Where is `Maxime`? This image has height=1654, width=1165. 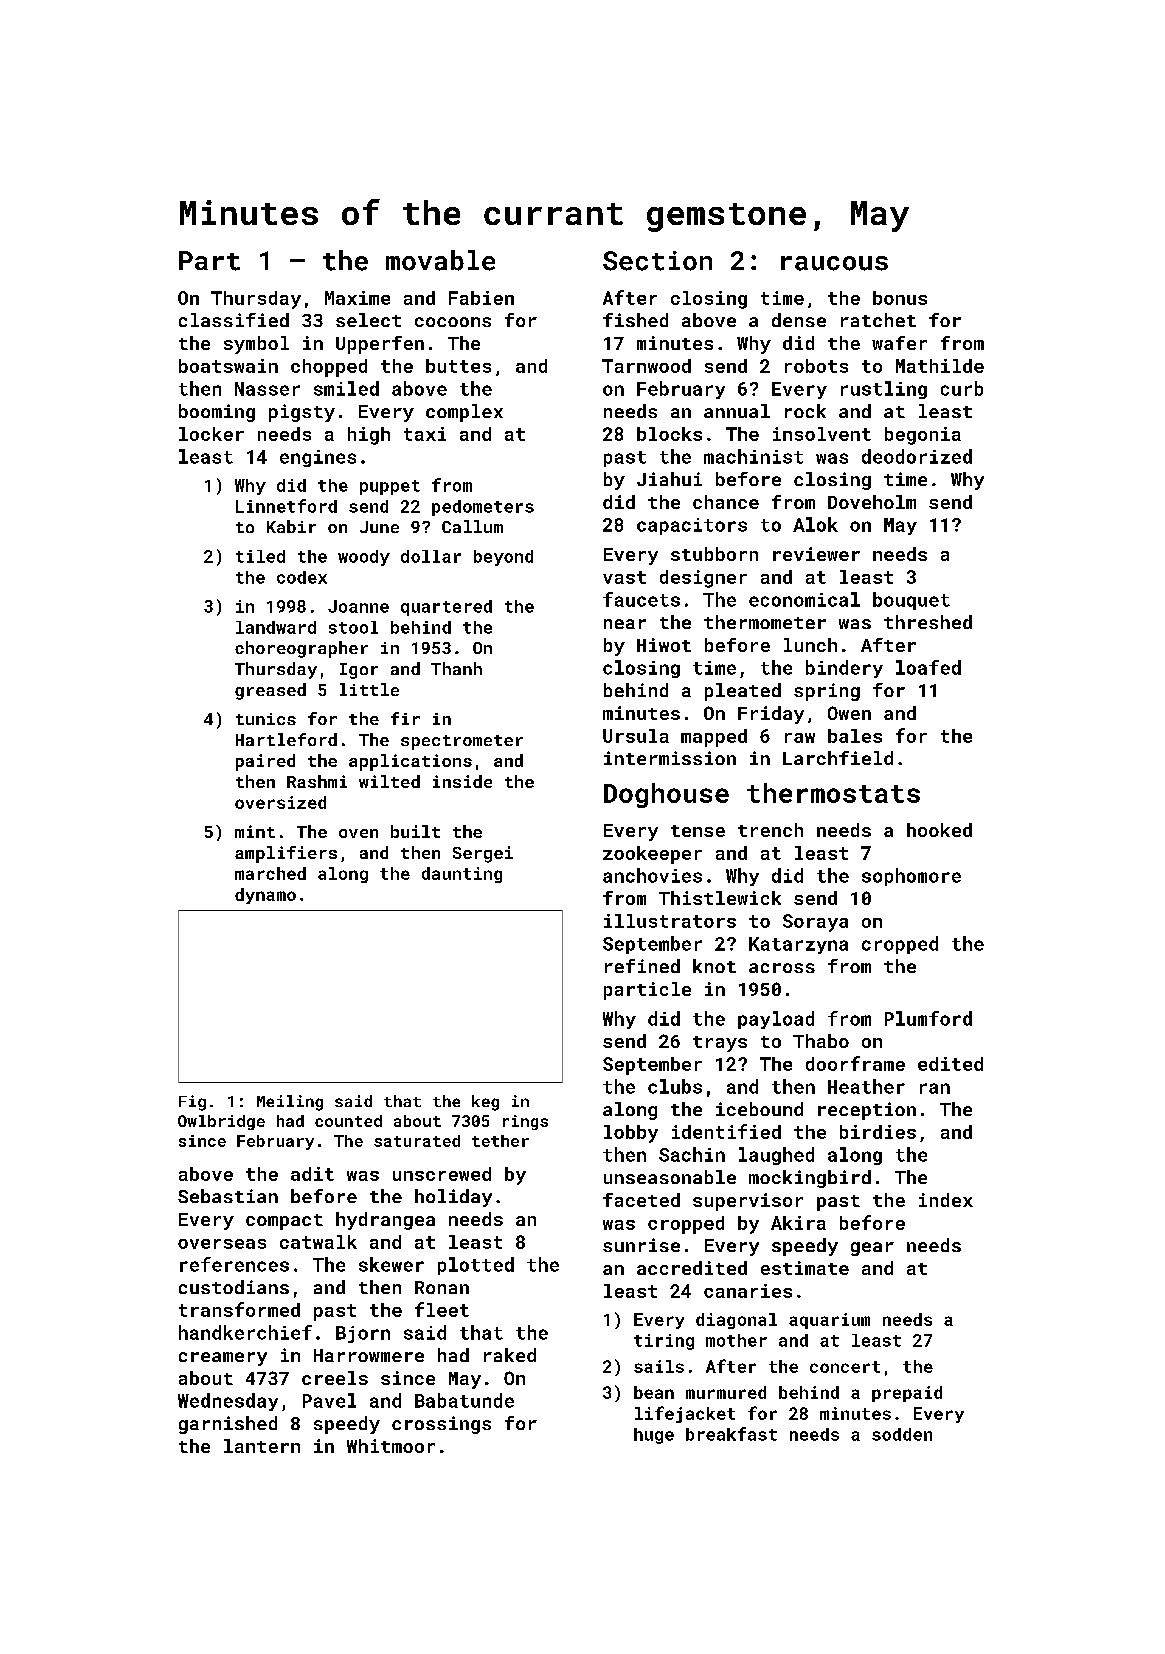 Maxime is located at coordinates (357, 298).
